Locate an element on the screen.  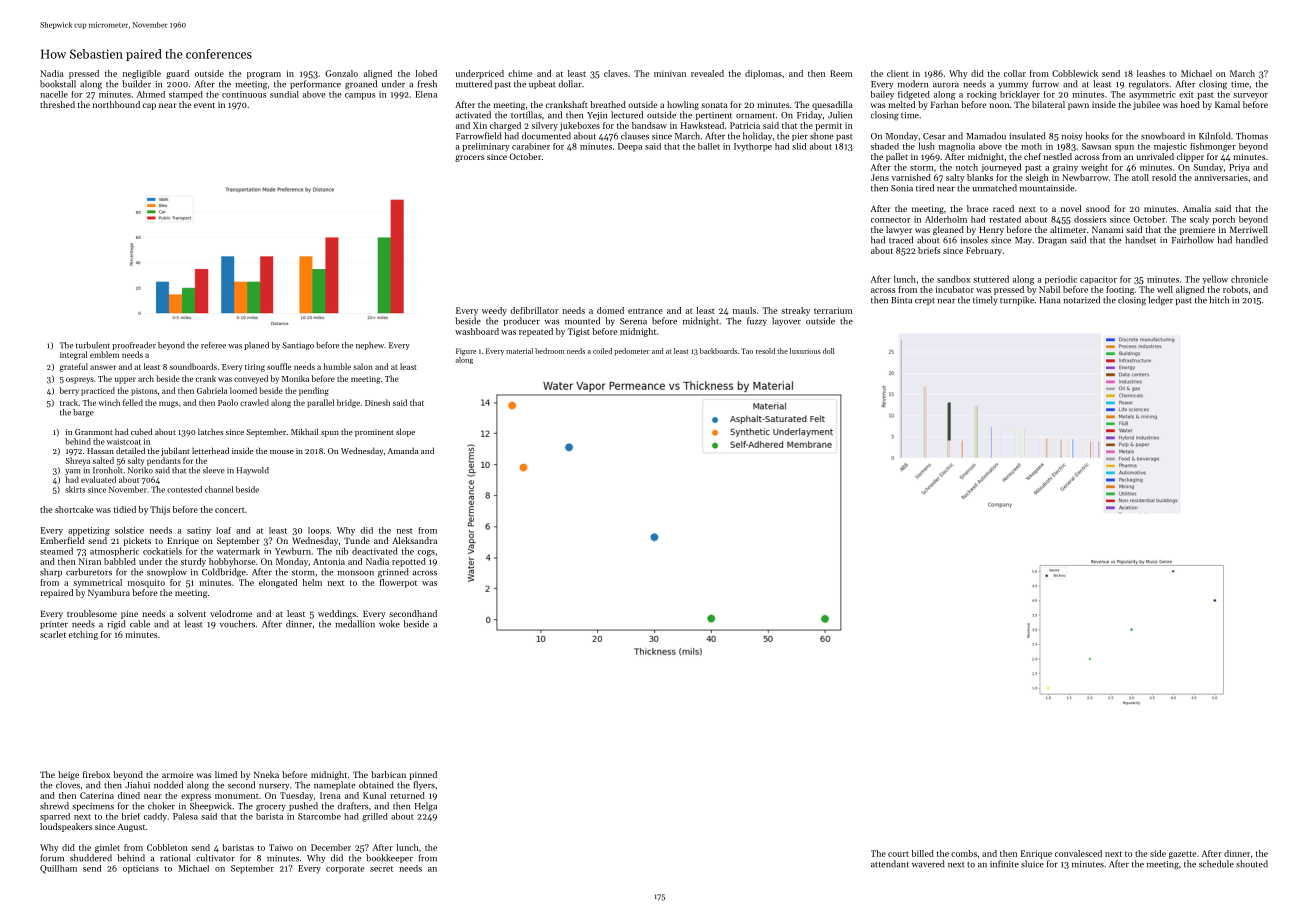
court is located at coordinates (898, 854).
